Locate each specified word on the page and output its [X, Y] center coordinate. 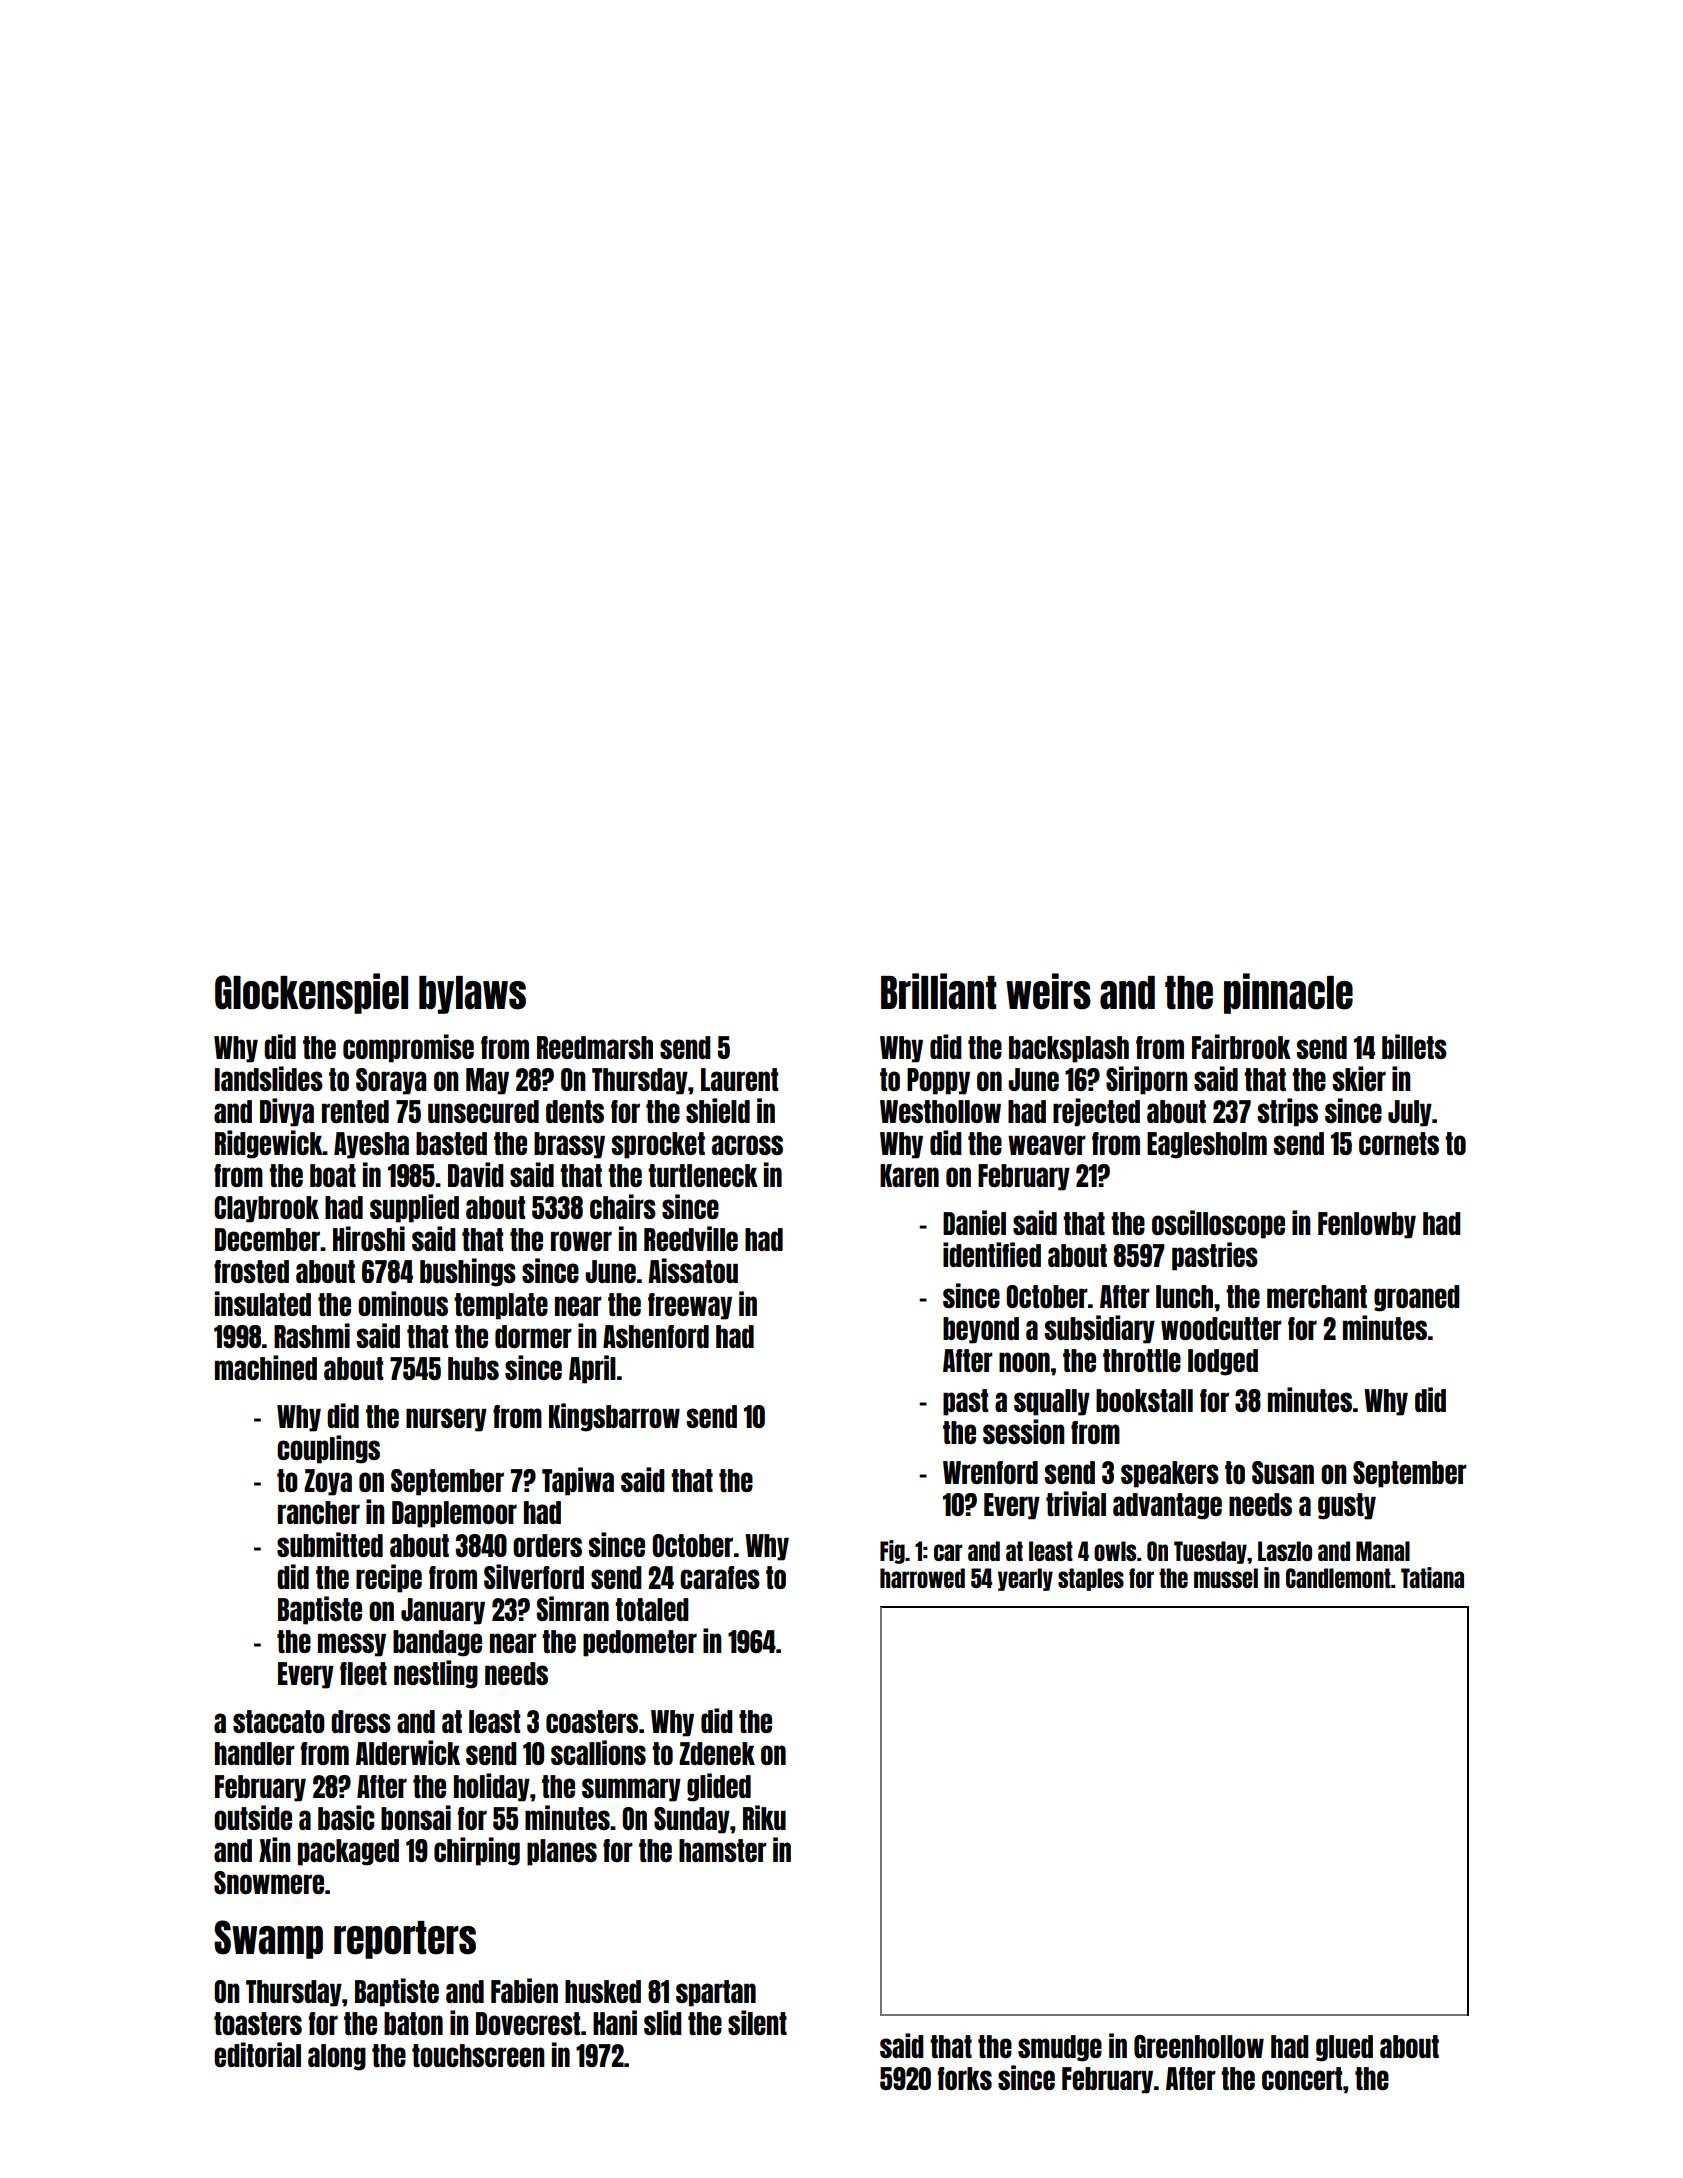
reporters [405, 1940]
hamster [723, 1850]
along [337, 2057]
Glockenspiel [311, 993]
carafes [720, 1577]
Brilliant [938, 991]
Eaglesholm [1207, 1145]
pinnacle [1288, 993]
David [476, 1174]
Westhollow [940, 1111]
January [443, 1611]
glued [1344, 2048]
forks [965, 2078]
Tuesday [1210, 1552]
